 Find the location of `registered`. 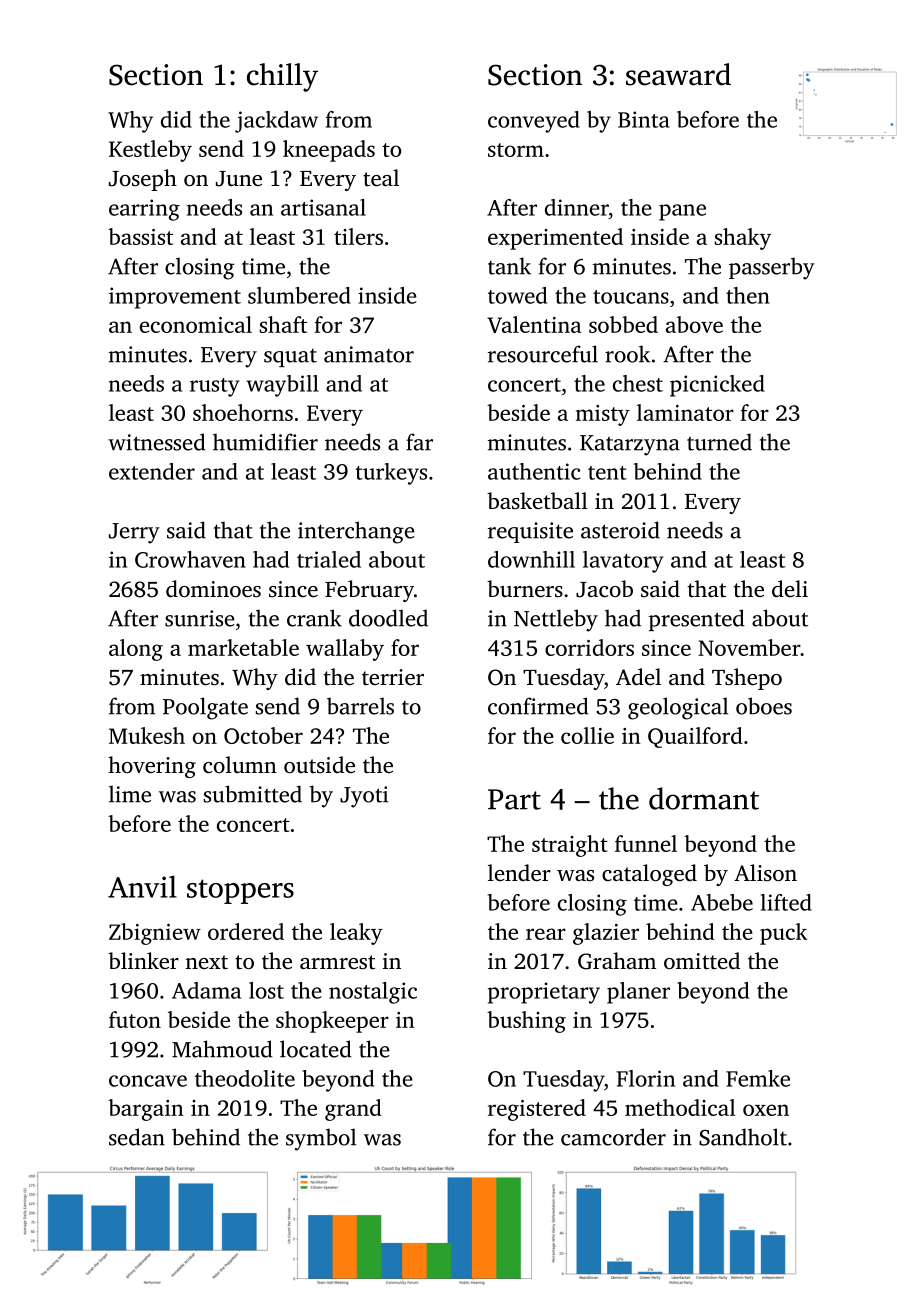

registered is located at coordinates (537, 1110).
